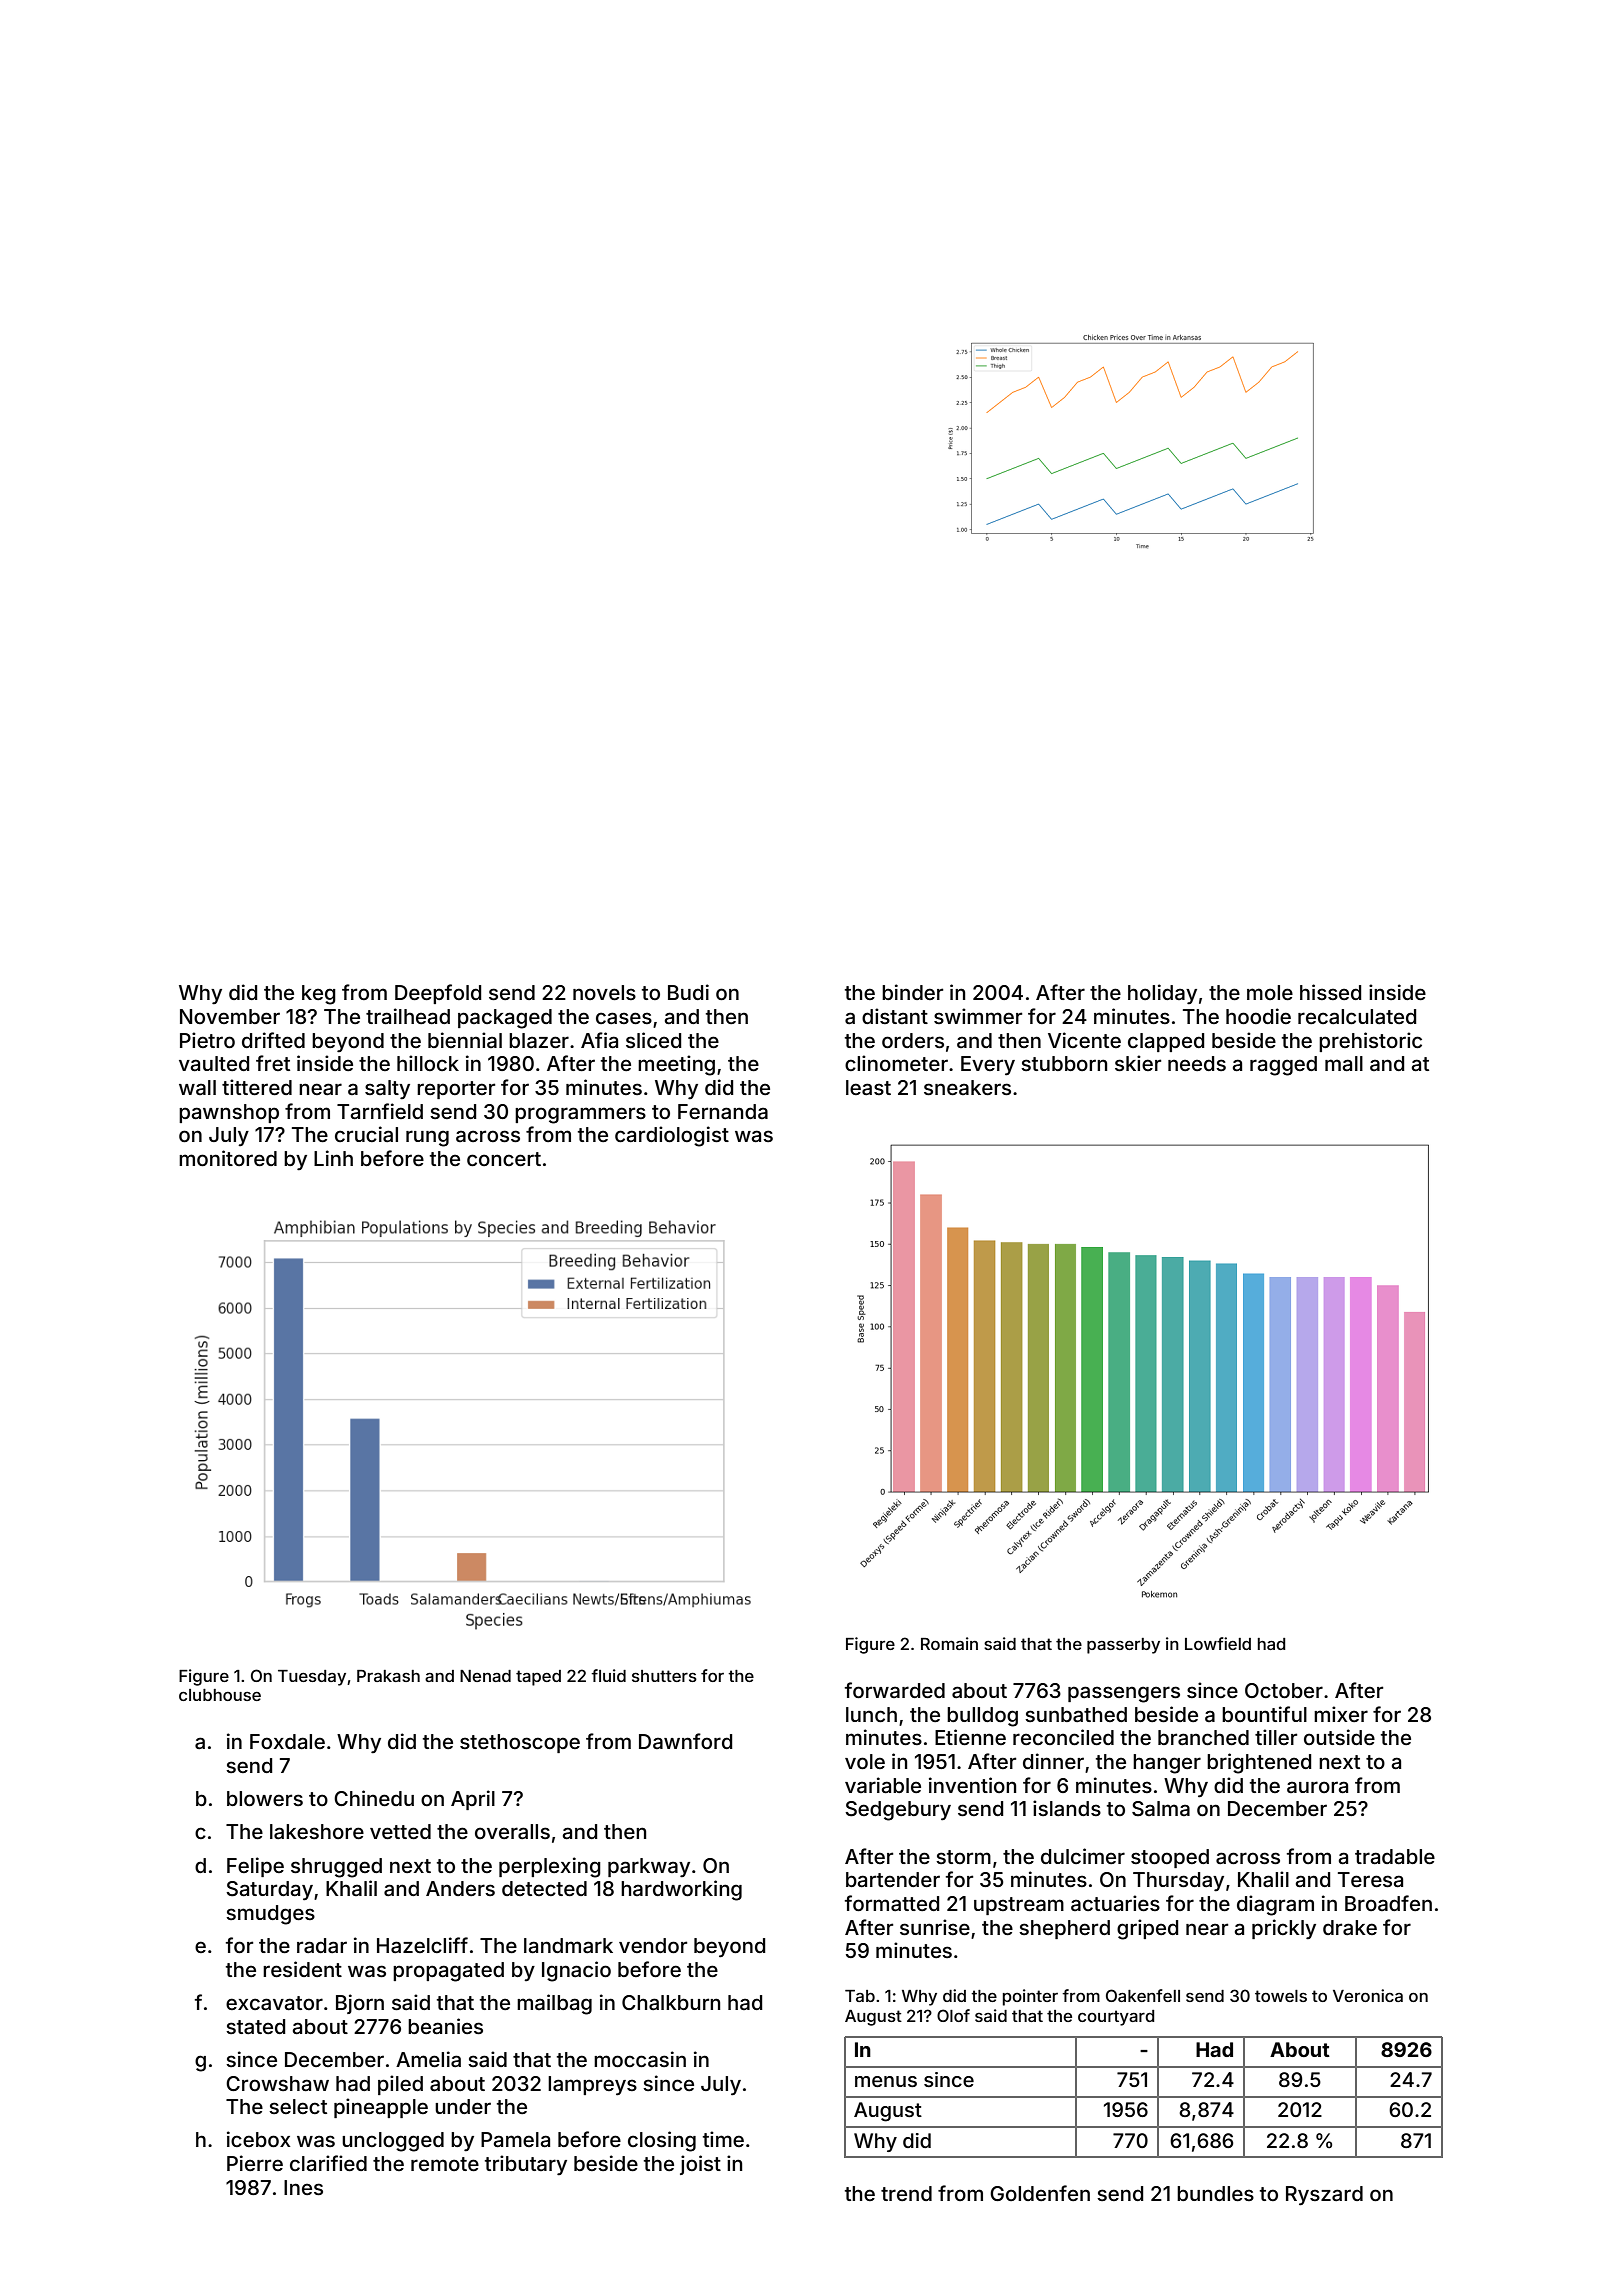 This document has width=1620, height=2292. Describe the element at coordinates (688, 992) in the document. I see `Budi` at that location.
